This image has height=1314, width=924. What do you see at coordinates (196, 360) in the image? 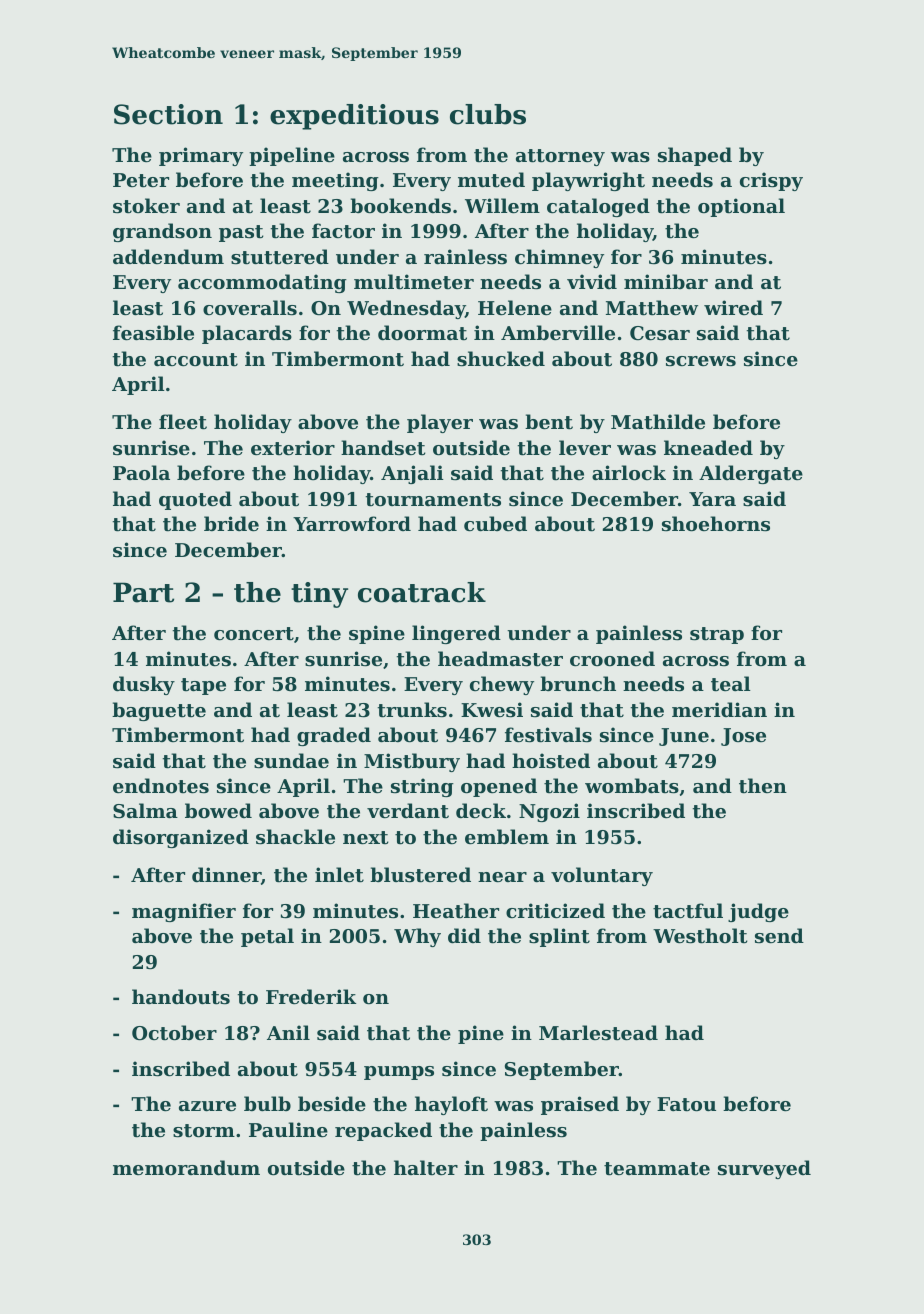
I see `account` at bounding box center [196, 360].
